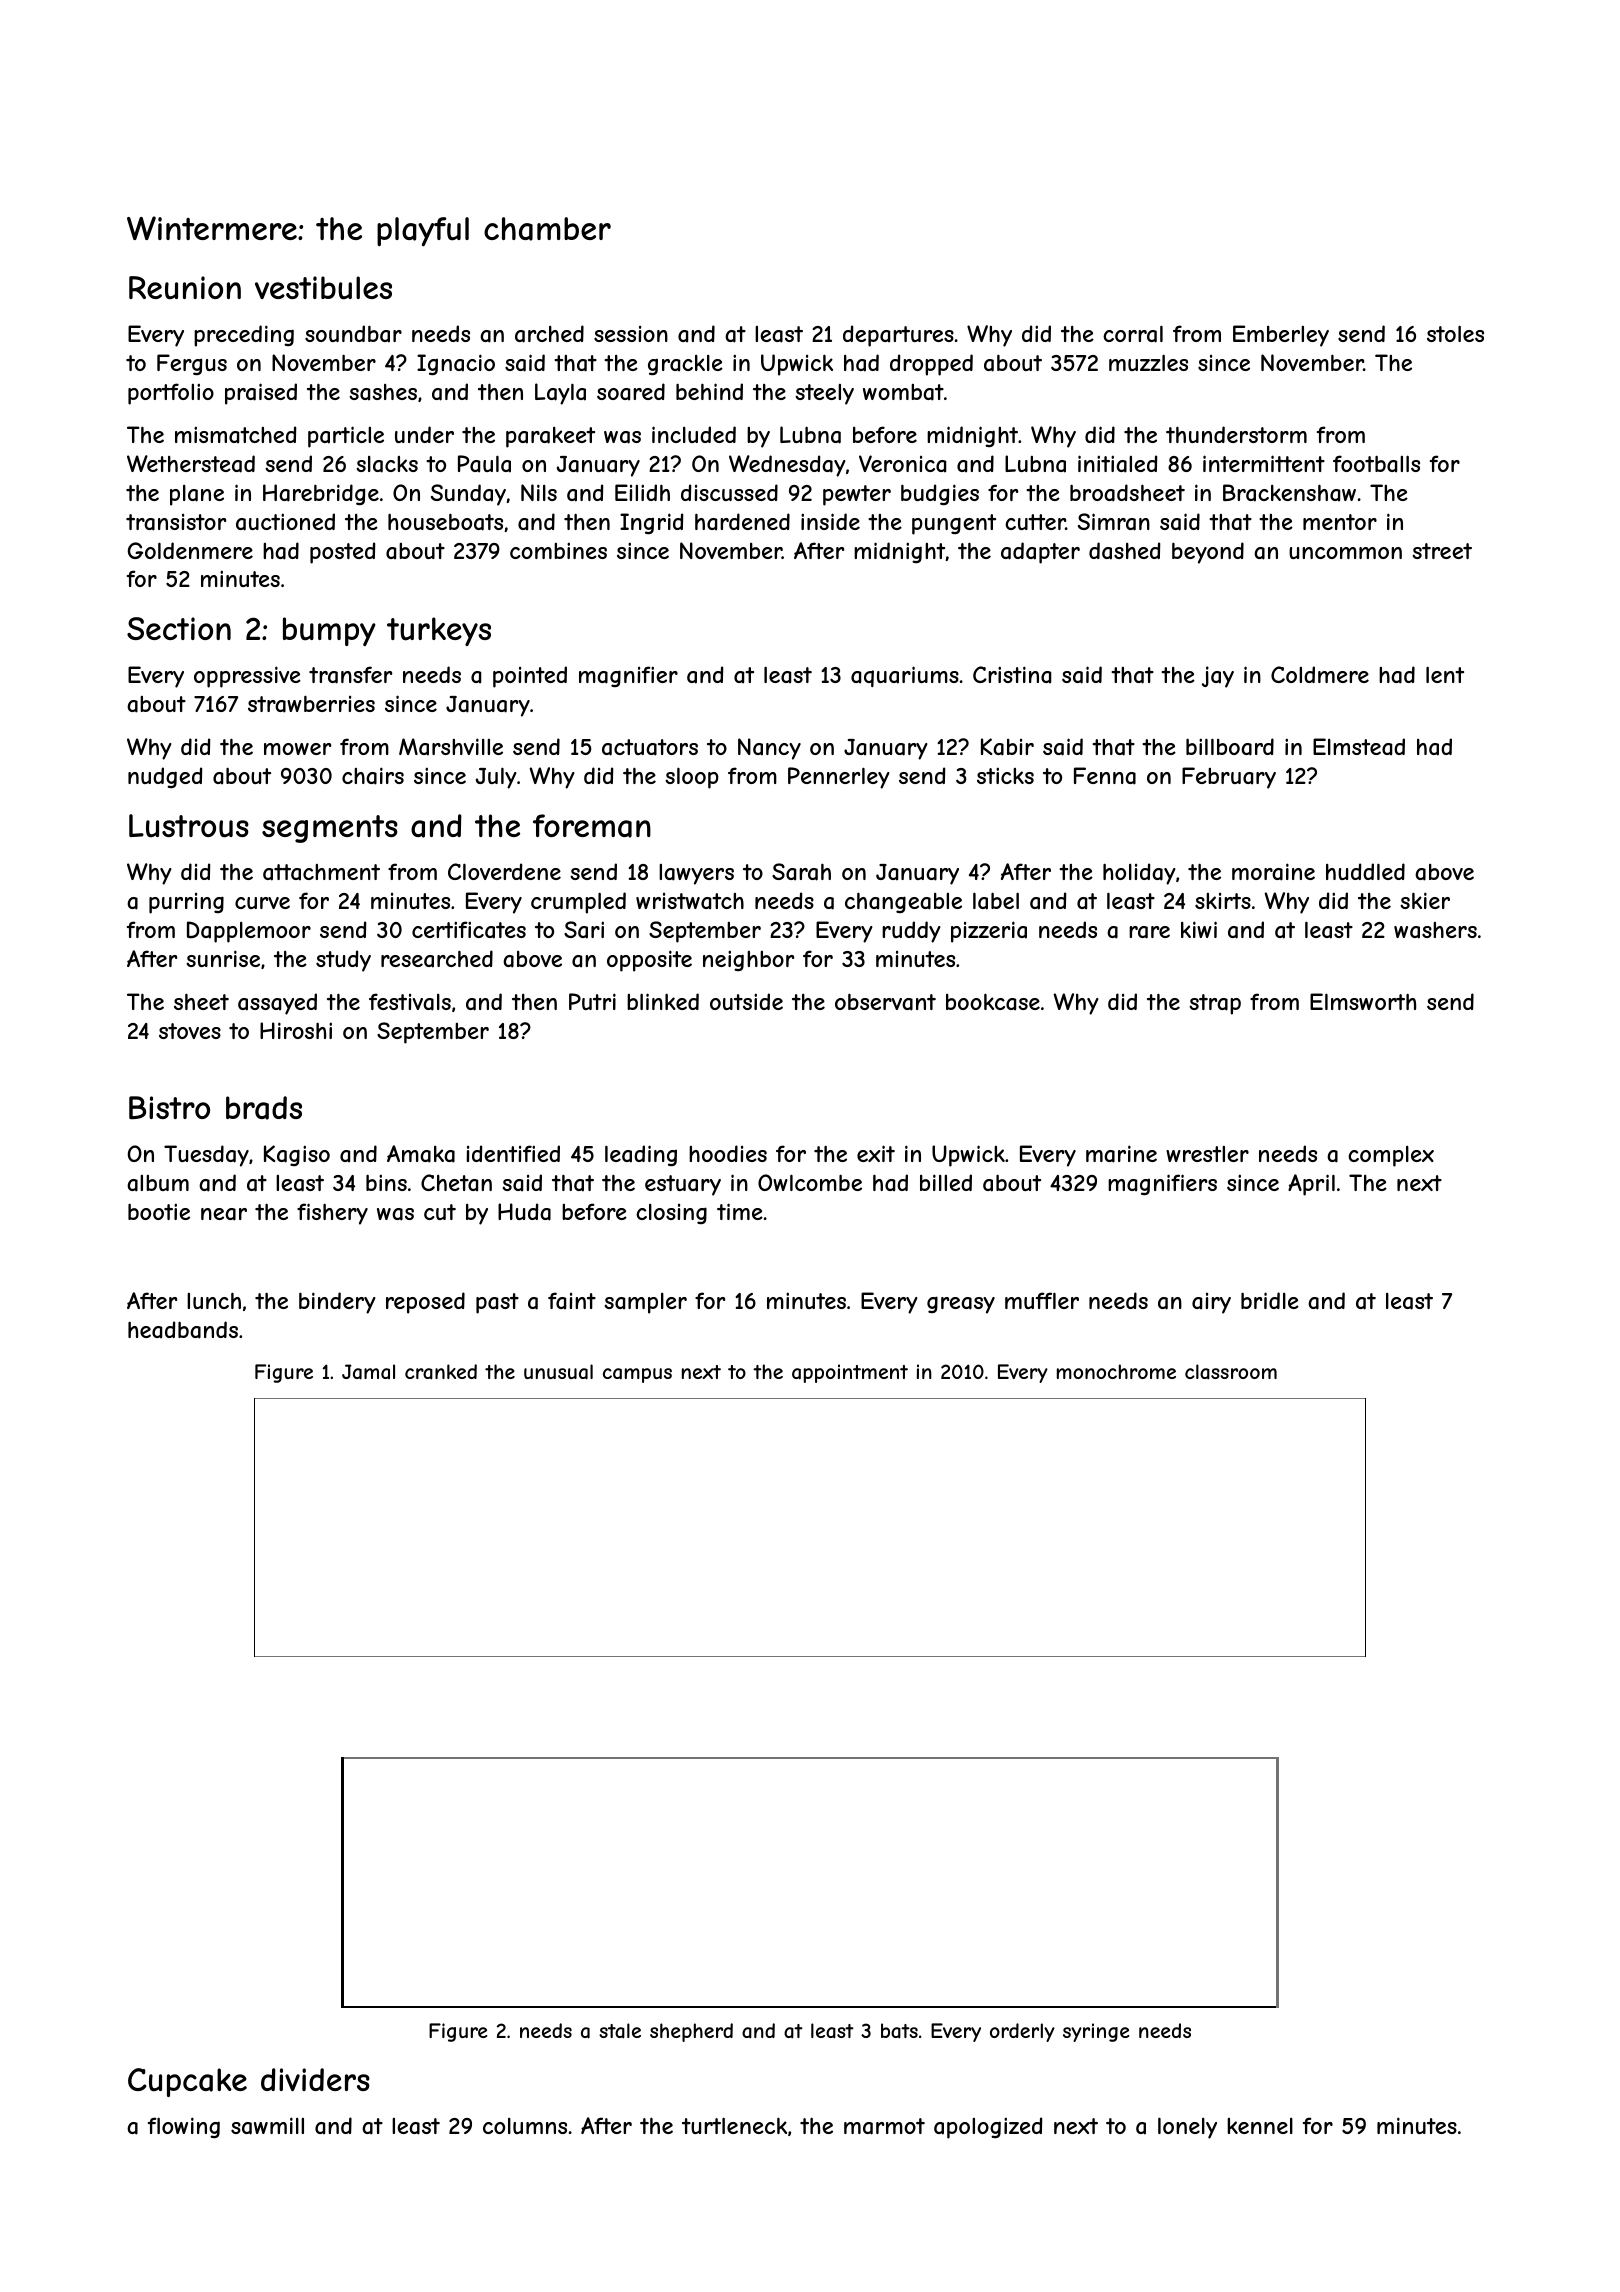 Image resolution: width=1620 pixels, height=2292 pixels. I want to click on greasy, so click(961, 1305).
